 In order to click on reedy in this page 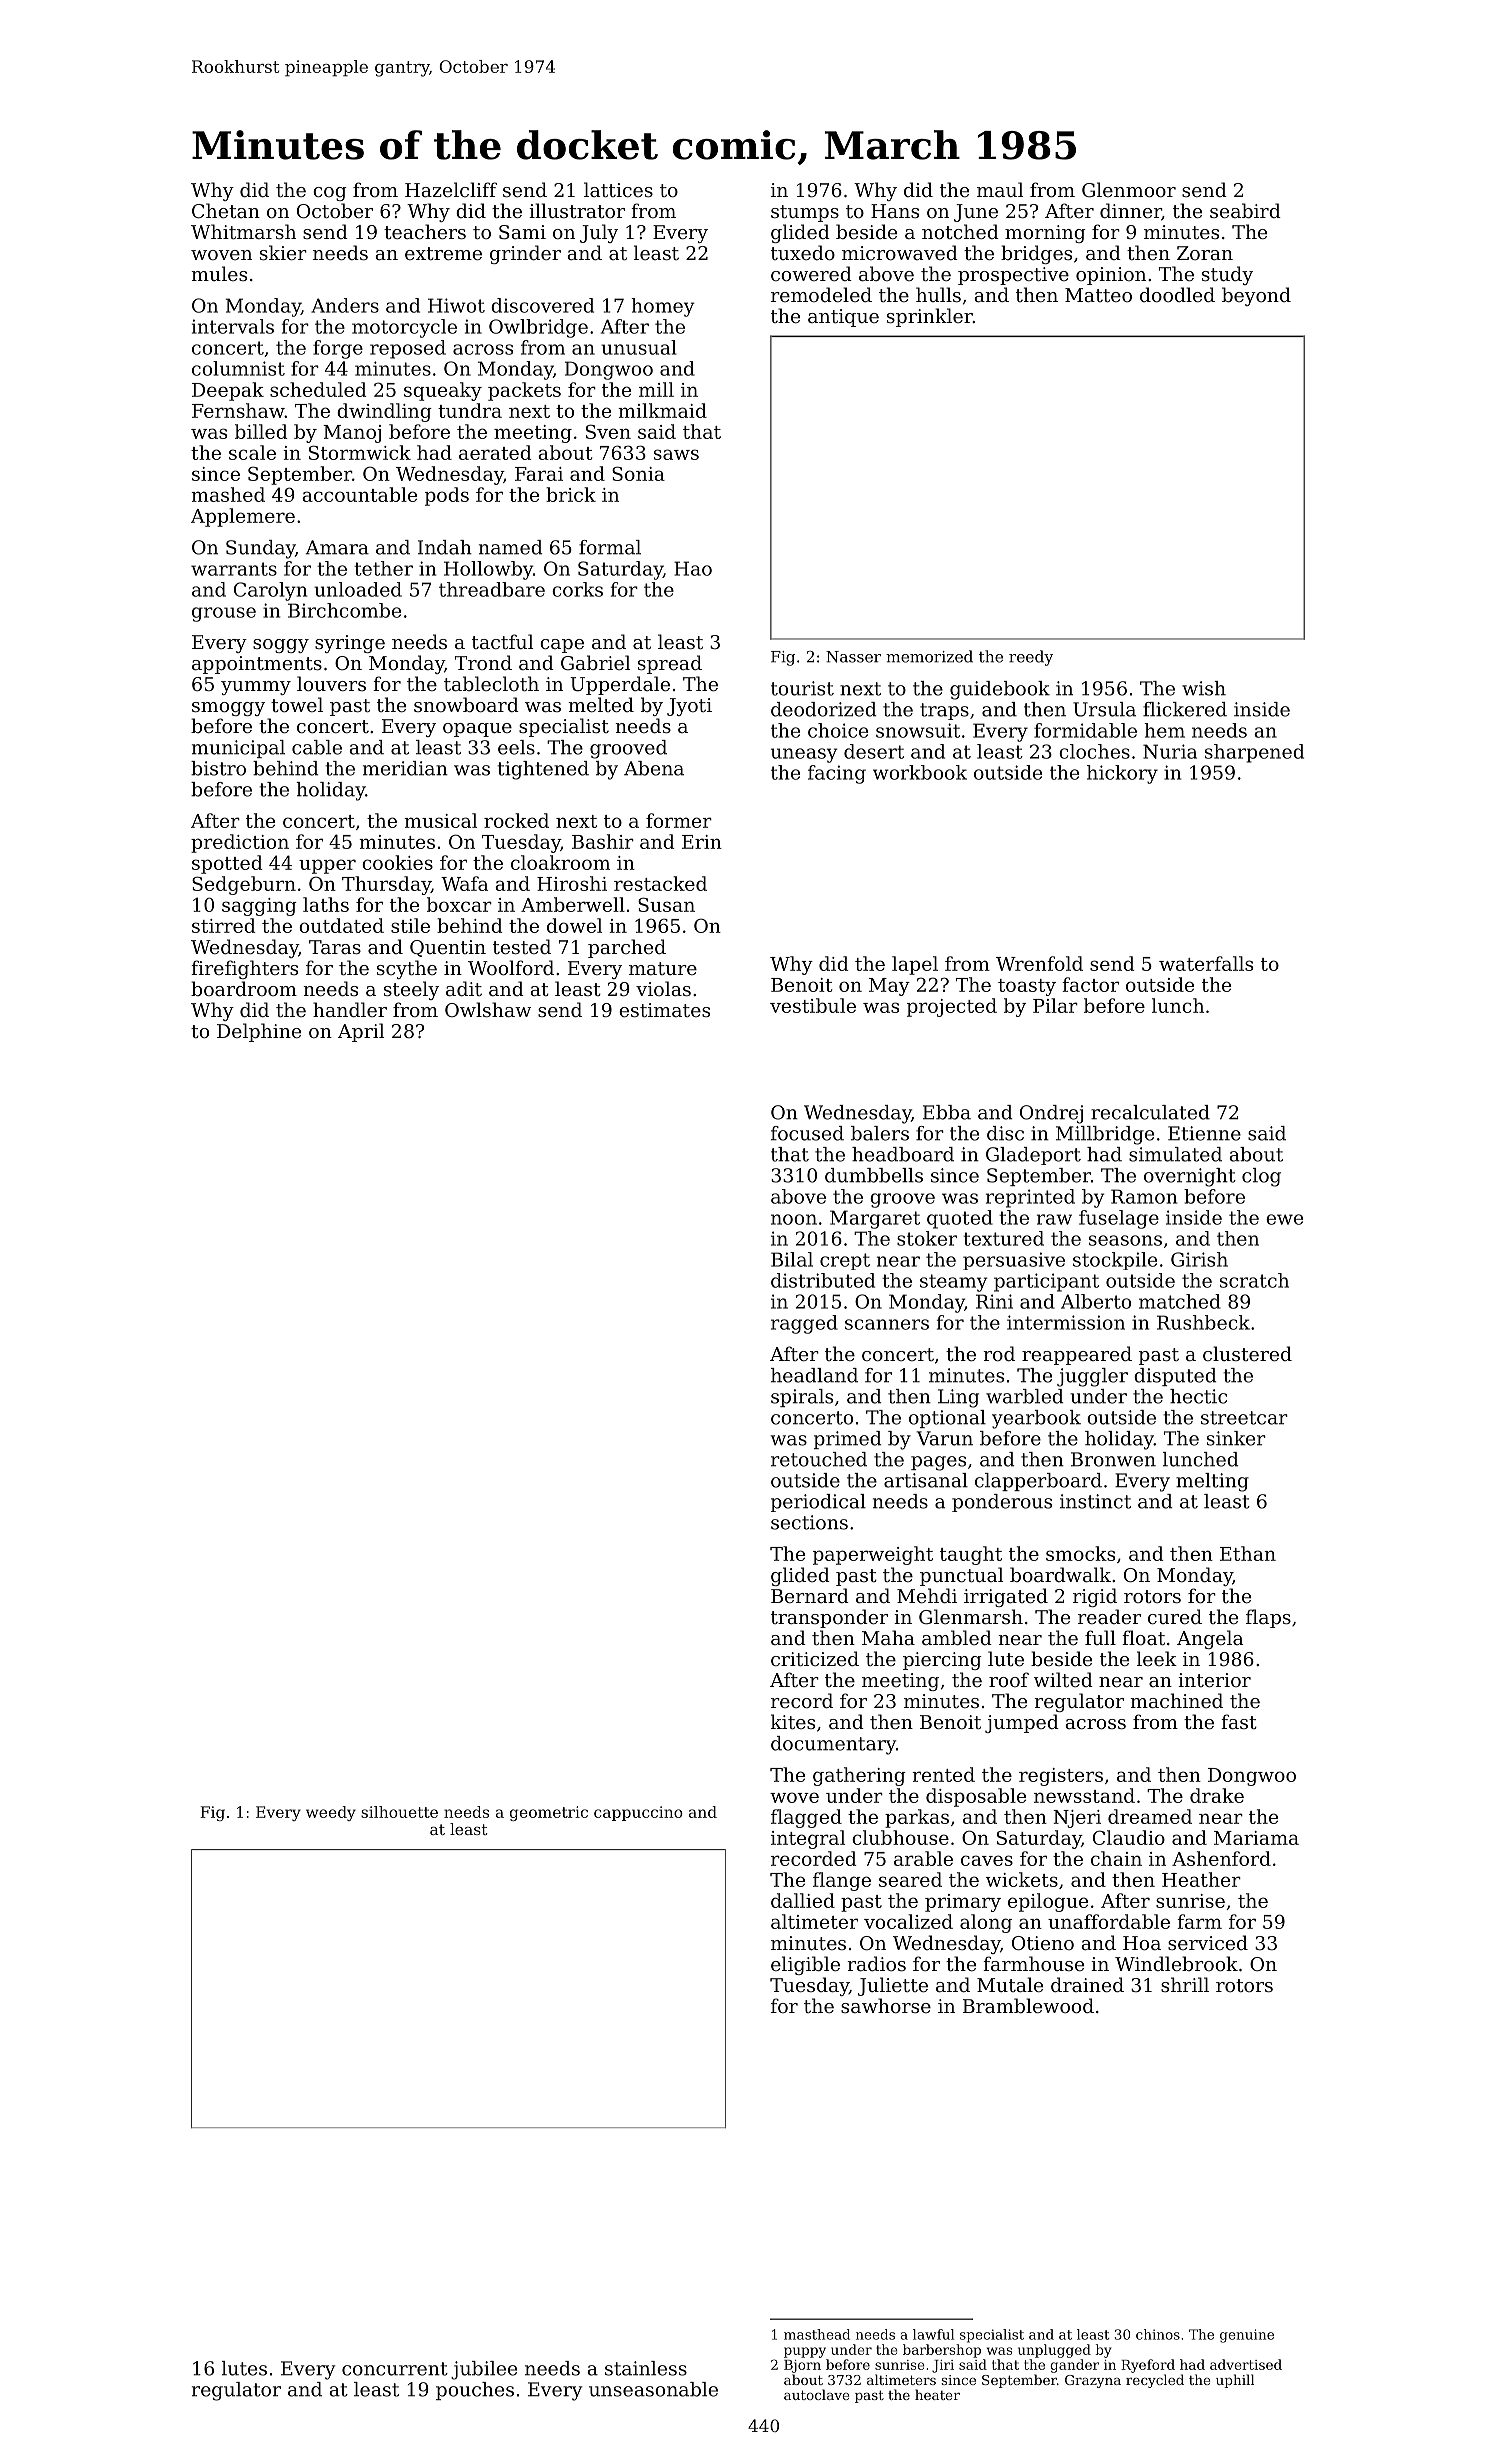, I will do `click(1031, 658)`.
